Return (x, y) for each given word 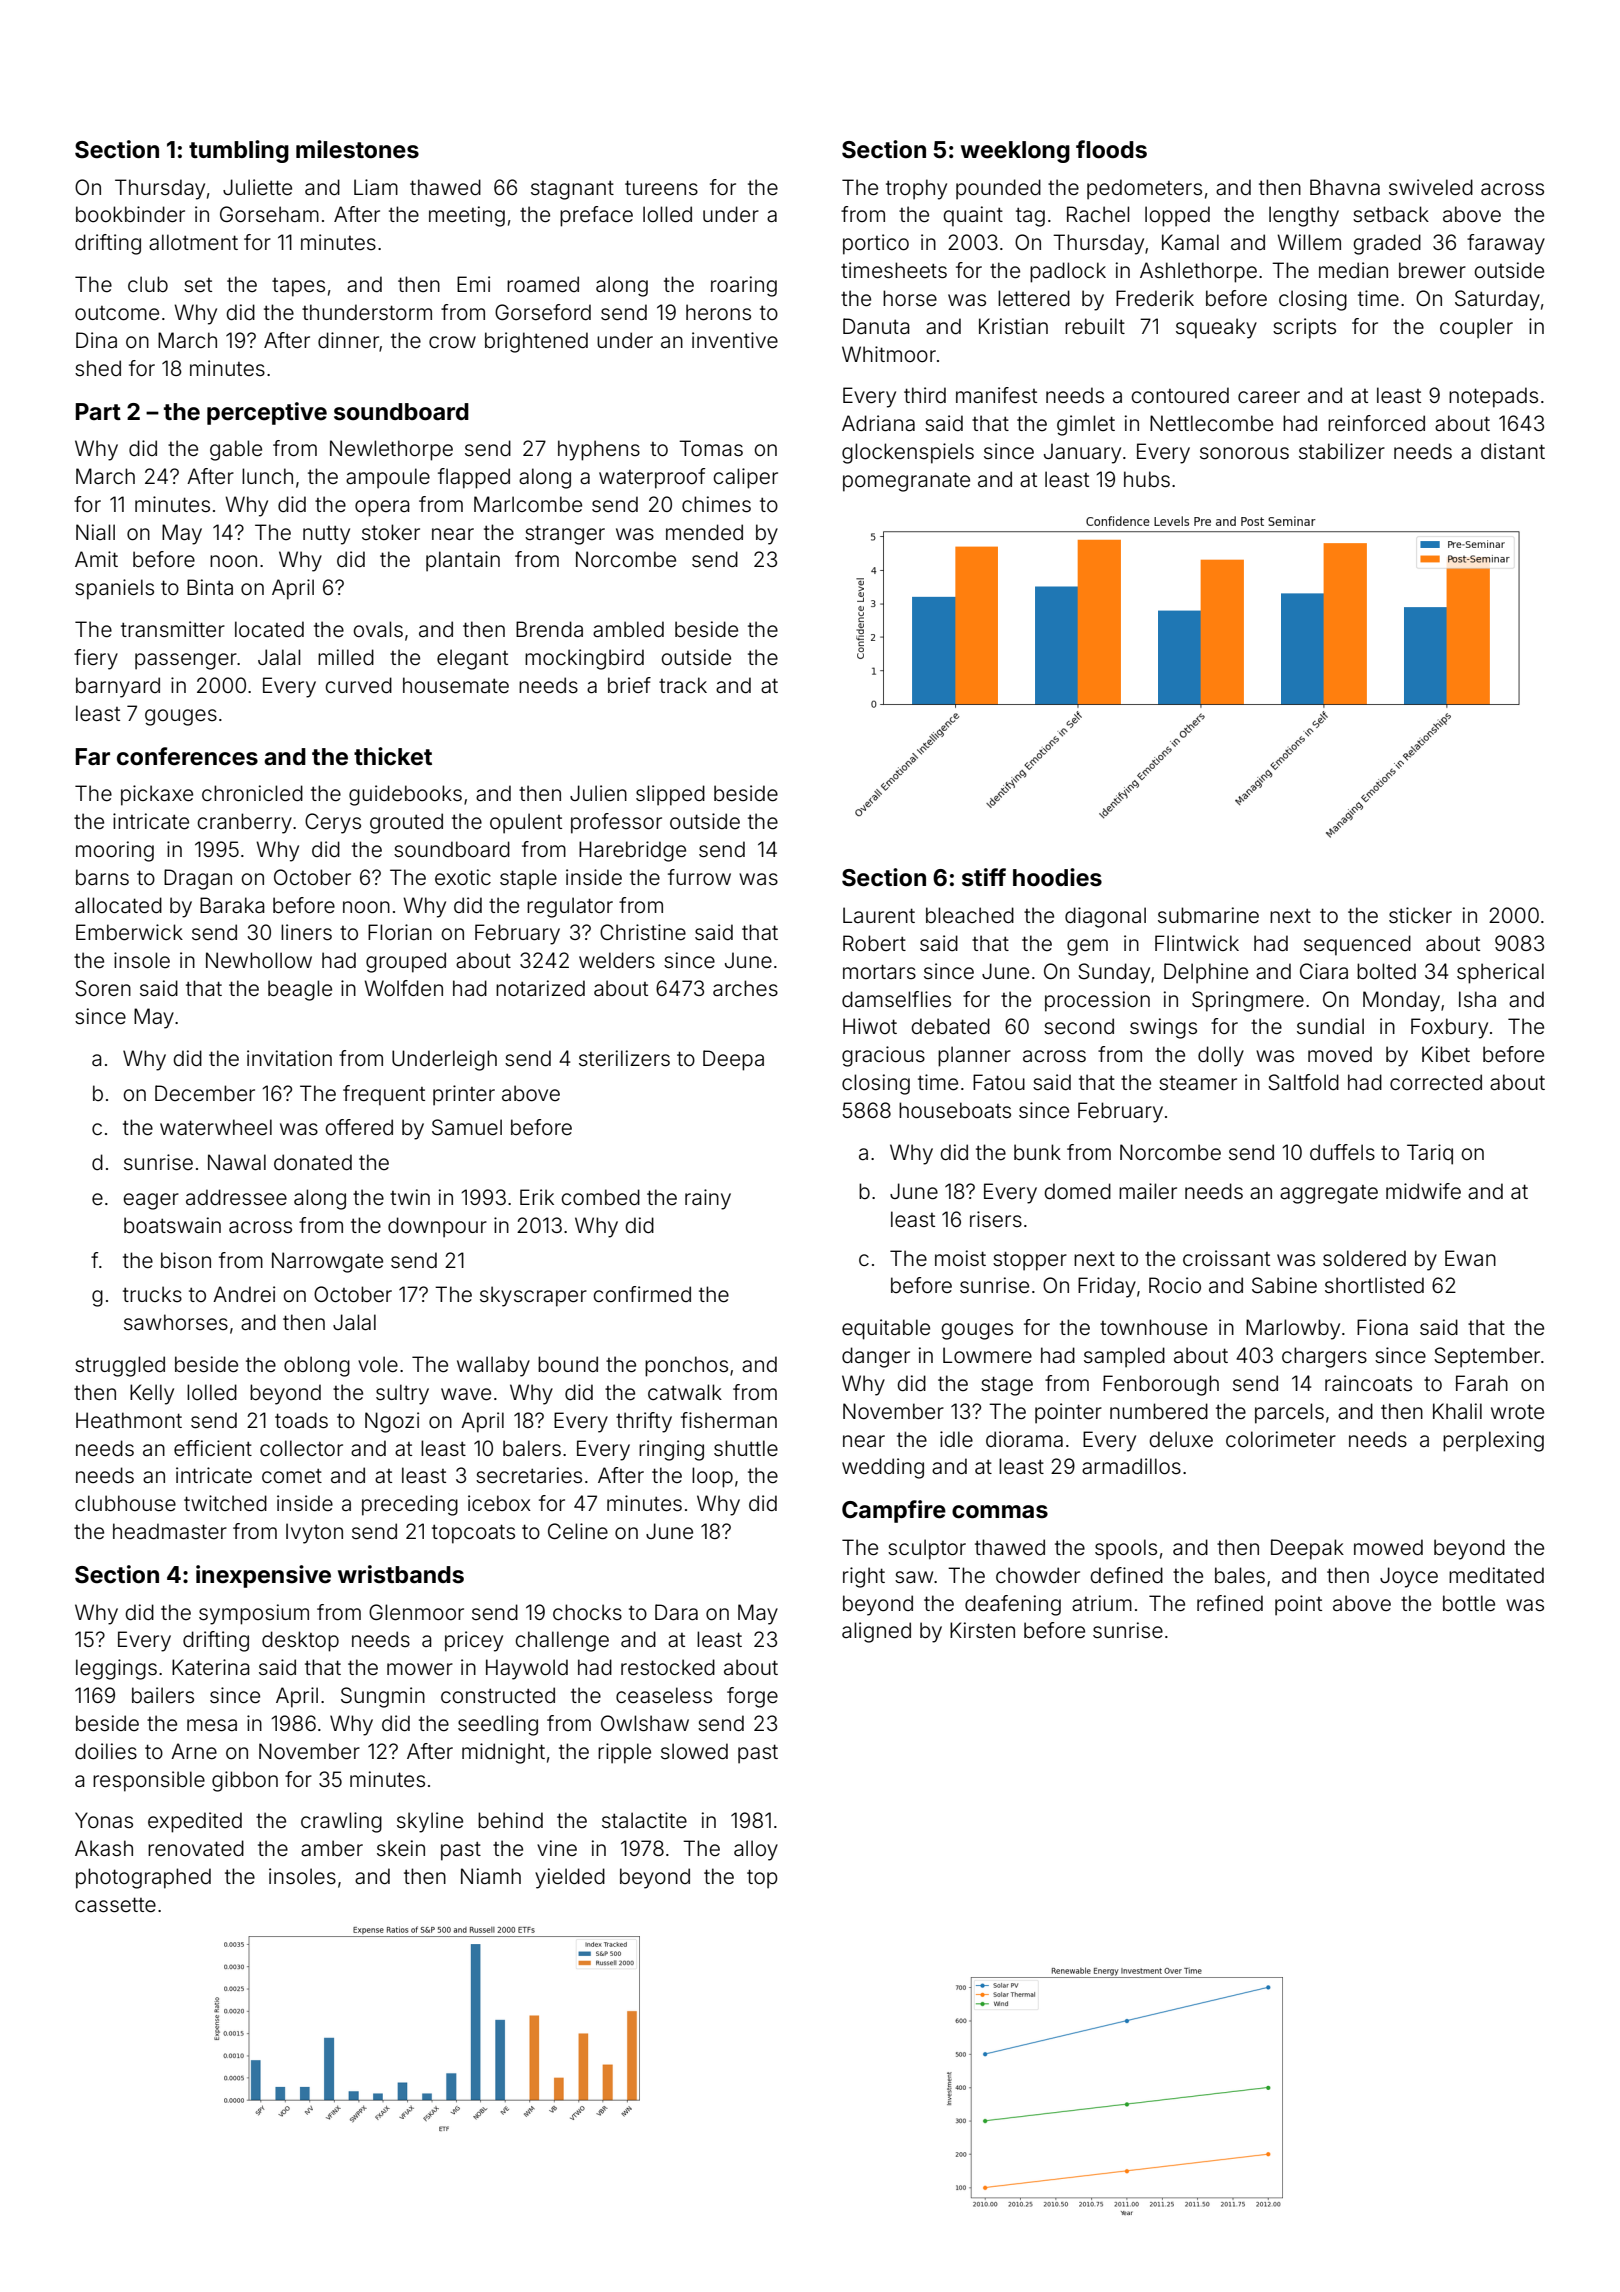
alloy (756, 1850)
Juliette (257, 187)
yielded (570, 1878)
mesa (212, 1725)
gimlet (1086, 425)
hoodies (1057, 877)
